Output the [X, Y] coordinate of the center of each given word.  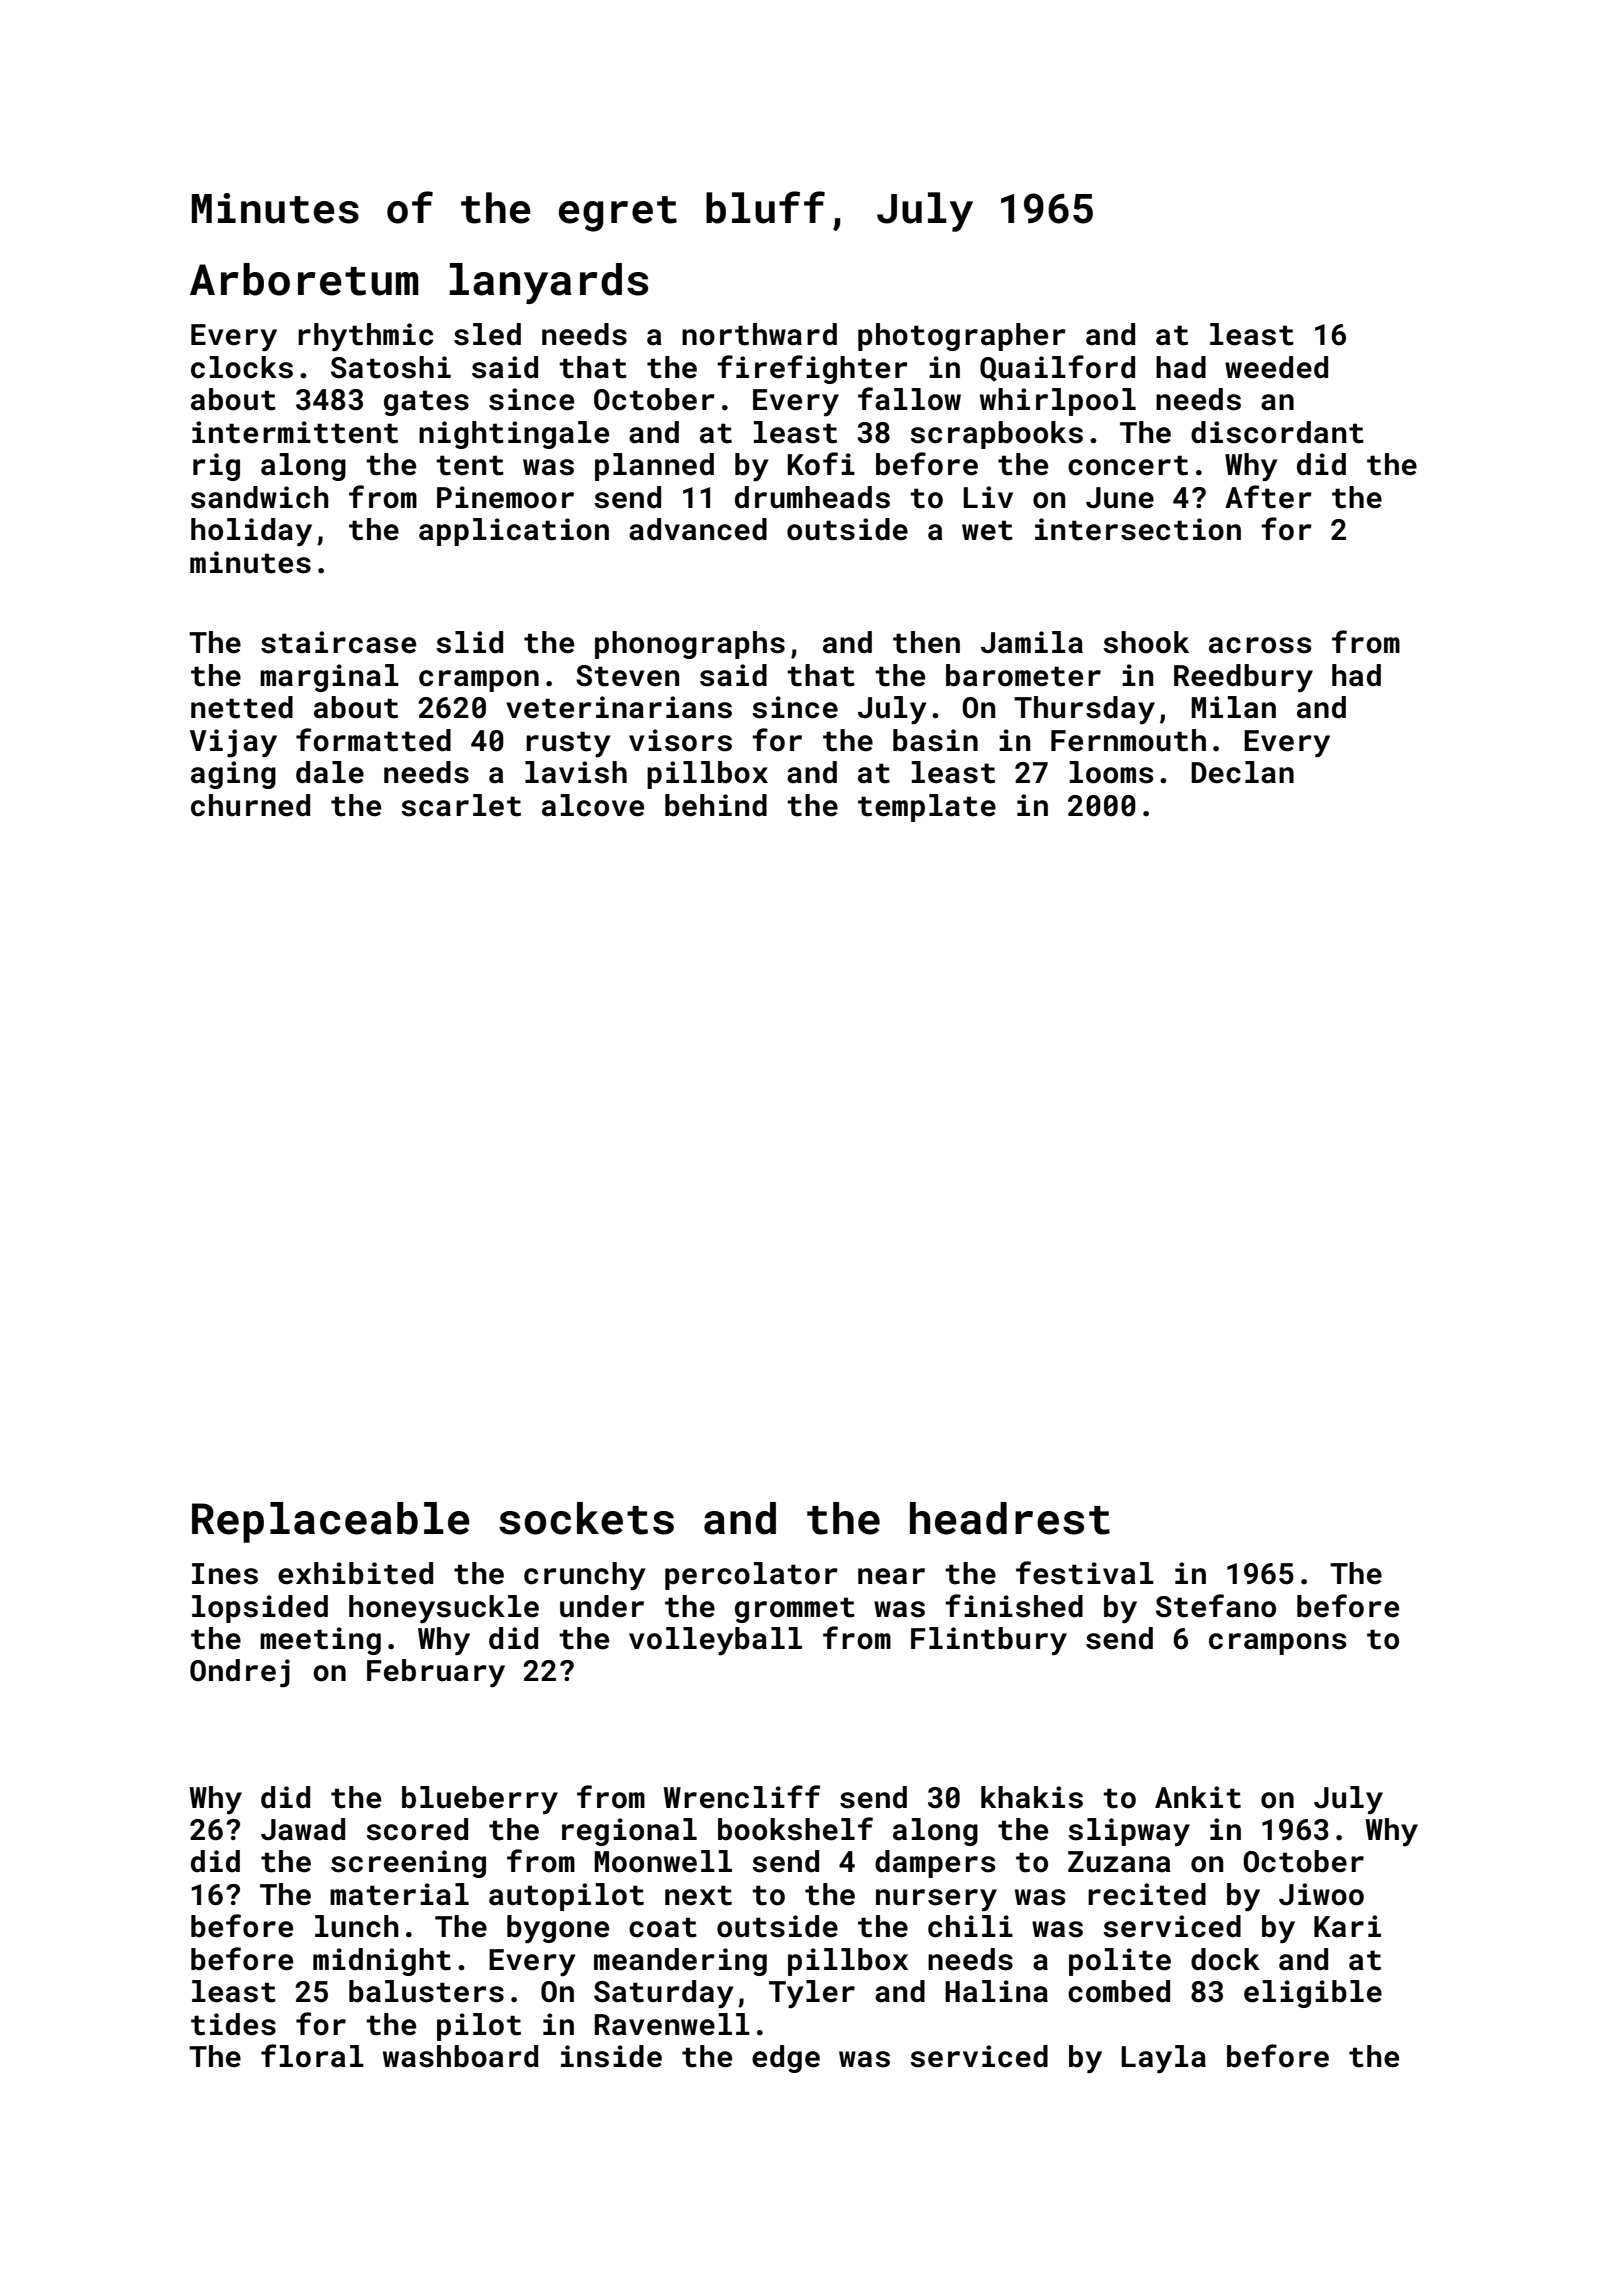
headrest [1010, 1518]
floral [312, 2056]
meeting [320, 1641]
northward [759, 334]
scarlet [461, 805]
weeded [1276, 367]
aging [233, 775]
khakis [1032, 1797]
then [926, 642]
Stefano [1216, 1606]
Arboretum [304, 279]
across [1260, 645]
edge [786, 2059]
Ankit [1198, 1797]
